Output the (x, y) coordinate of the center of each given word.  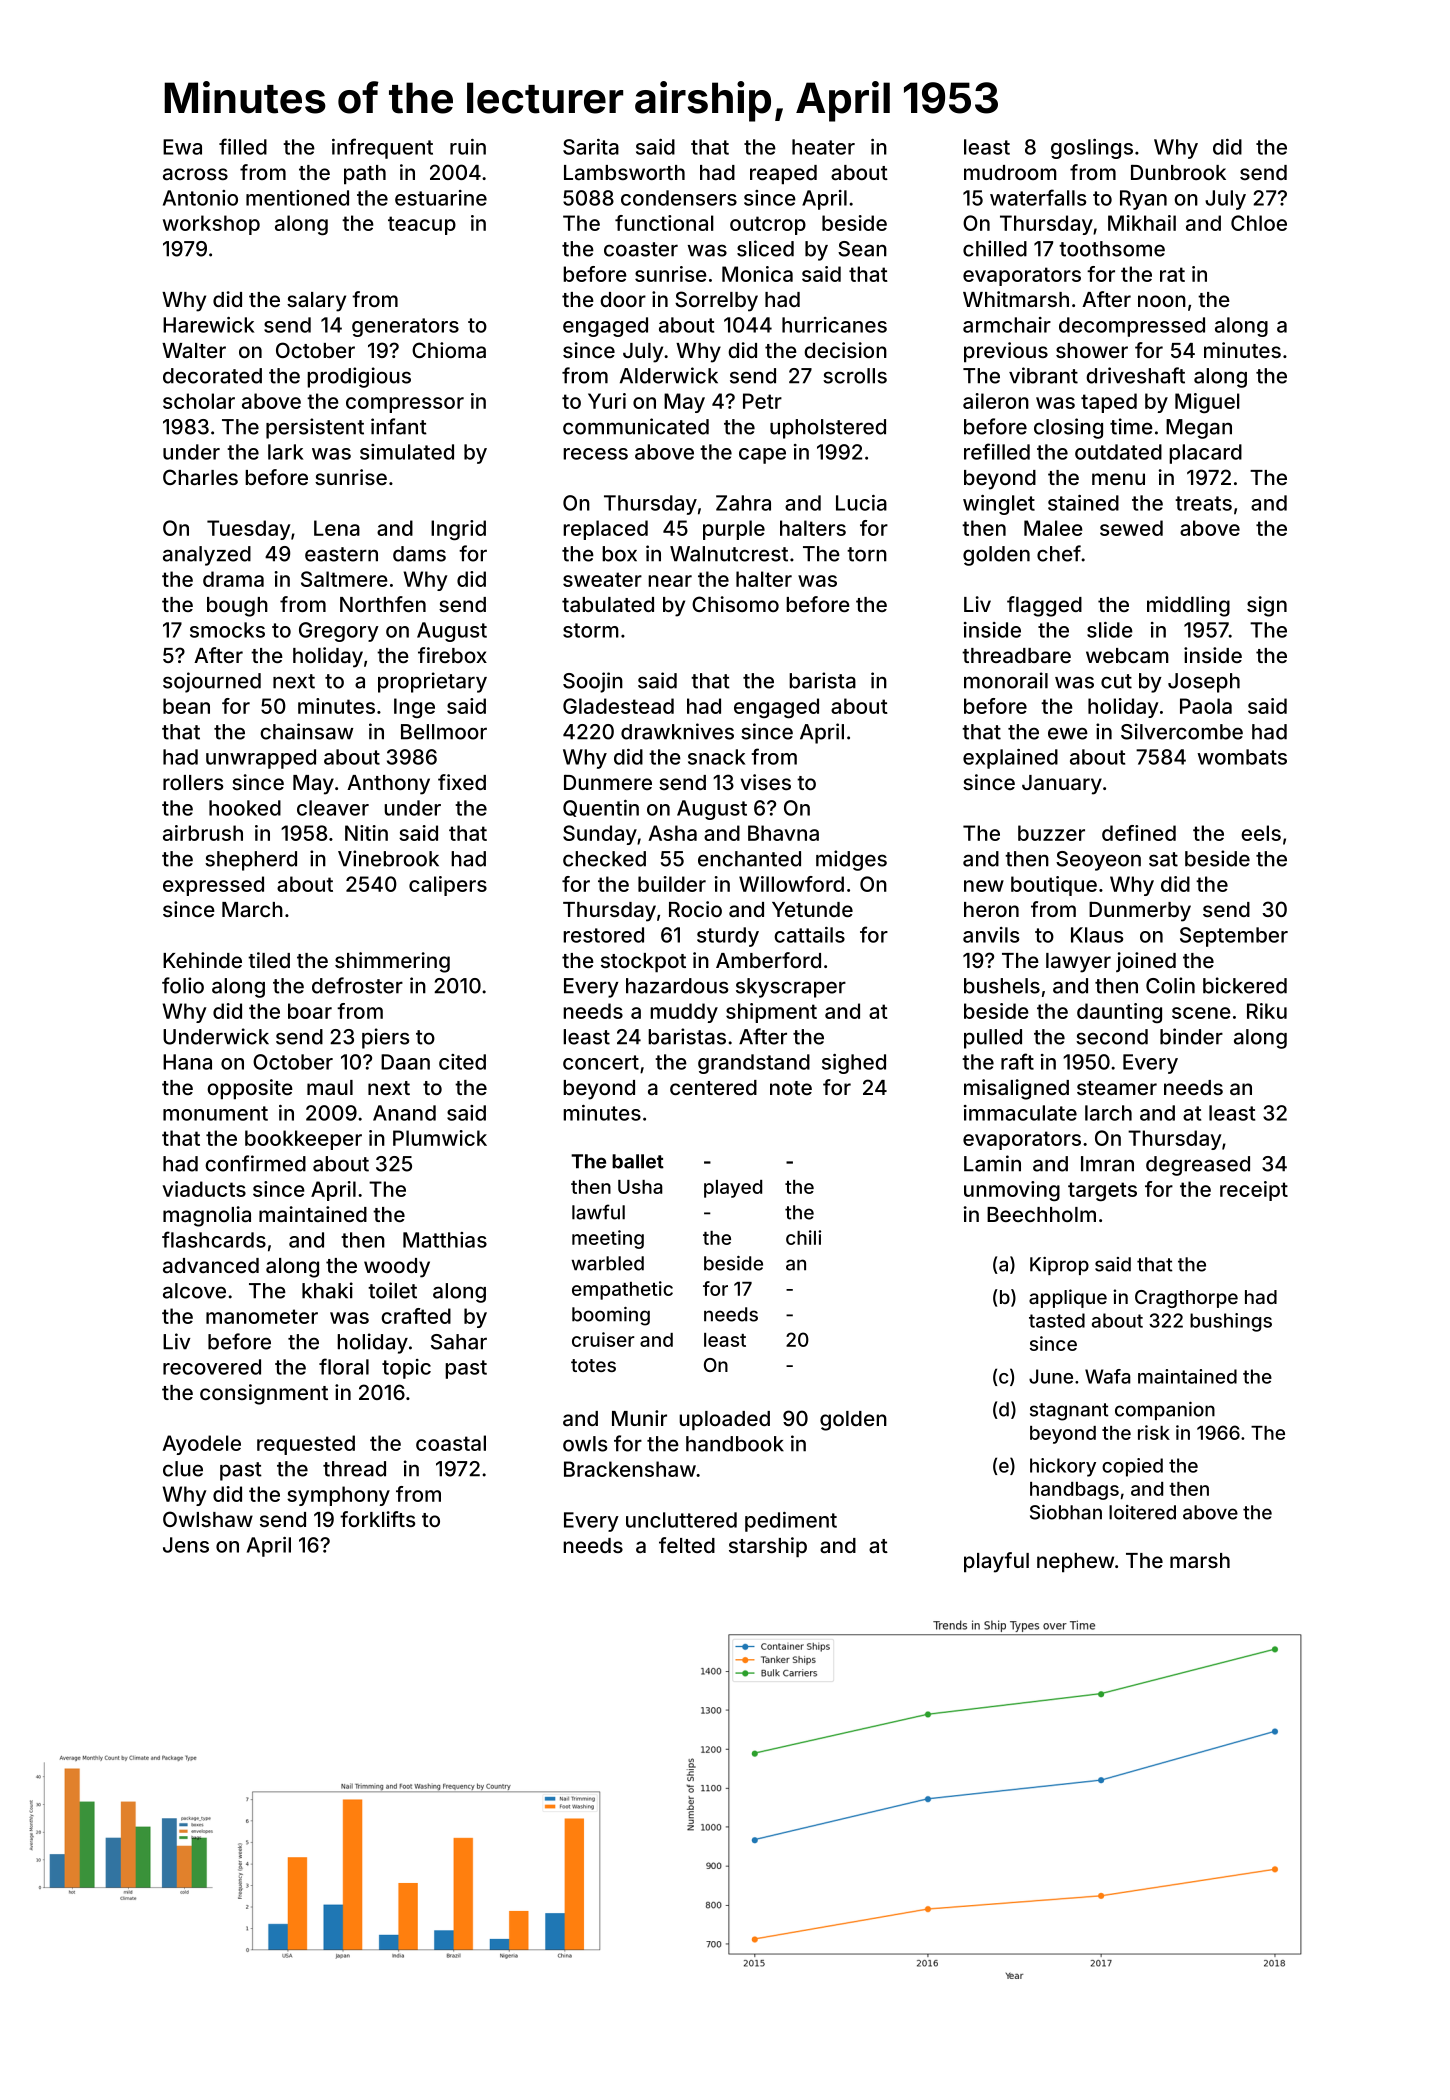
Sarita (591, 147)
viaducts (204, 1189)
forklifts (377, 1519)
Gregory (339, 632)
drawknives (677, 731)
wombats (1242, 757)
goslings (1092, 149)
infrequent (382, 148)
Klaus (1097, 935)
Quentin (601, 808)
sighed (854, 1064)
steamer (1117, 1088)
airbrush (203, 833)
